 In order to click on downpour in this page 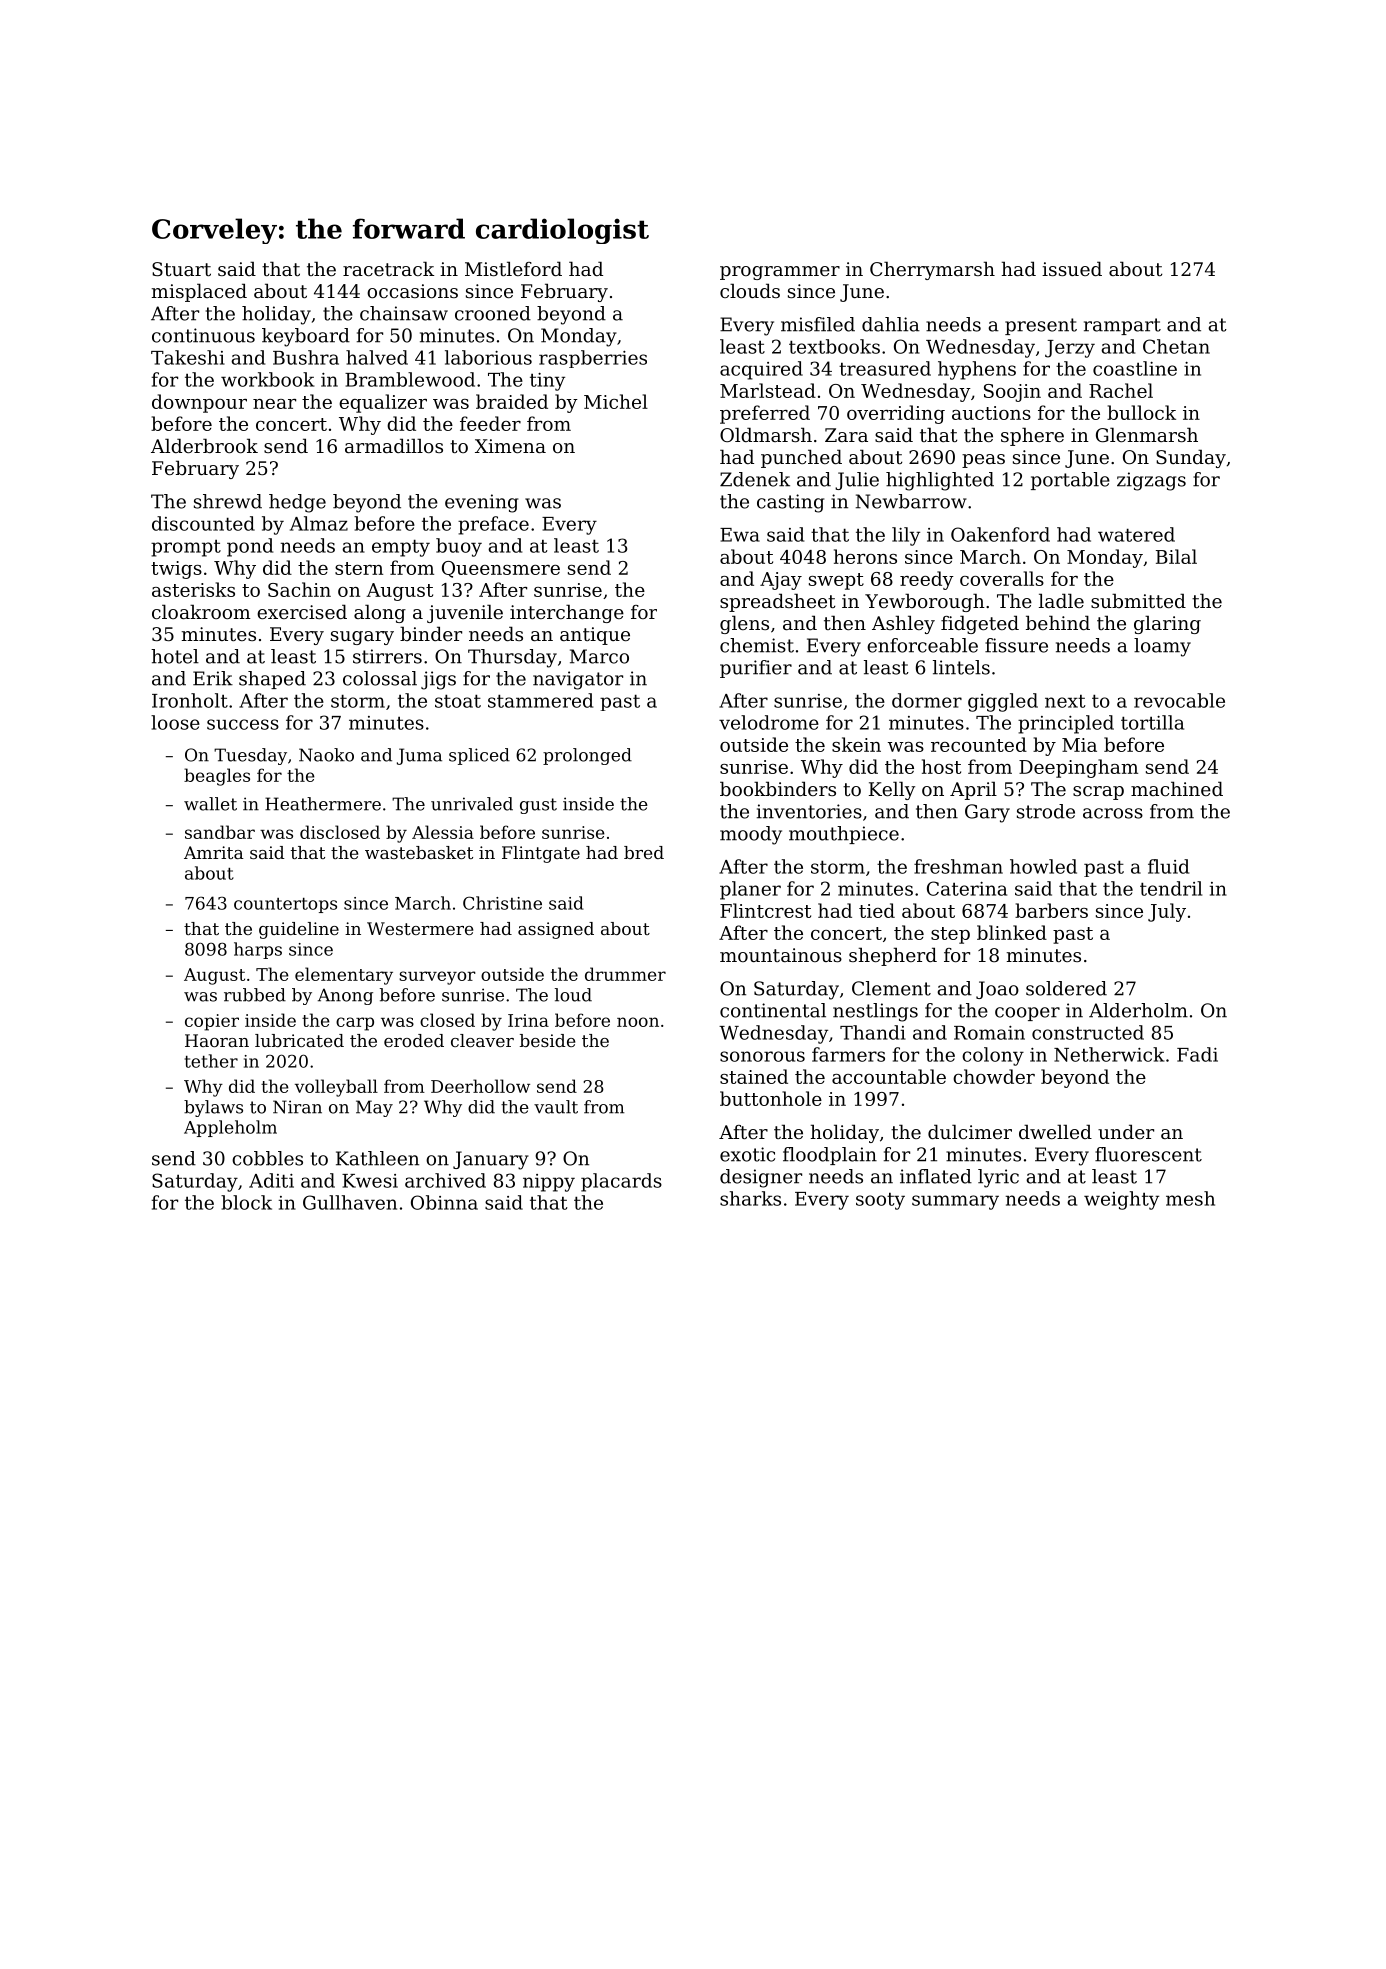, I will do `click(199, 403)`.
